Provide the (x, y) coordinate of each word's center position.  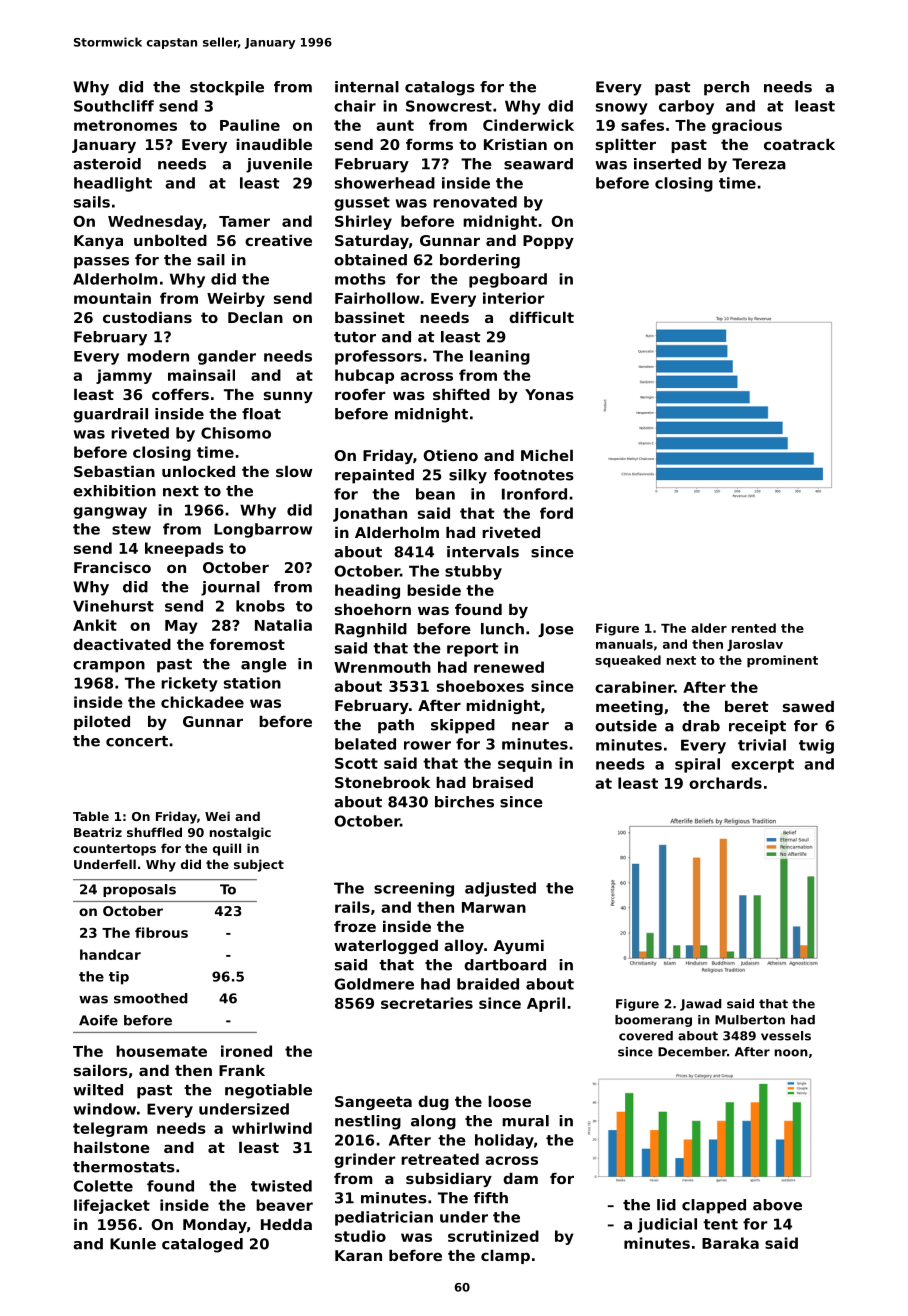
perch (726, 88)
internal (367, 87)
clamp (505, 1257)
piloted (102, 723)
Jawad (701, 1005)
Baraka (730, 1243)
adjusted (500, 889)
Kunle (133, 1244)
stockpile (227, 88)
